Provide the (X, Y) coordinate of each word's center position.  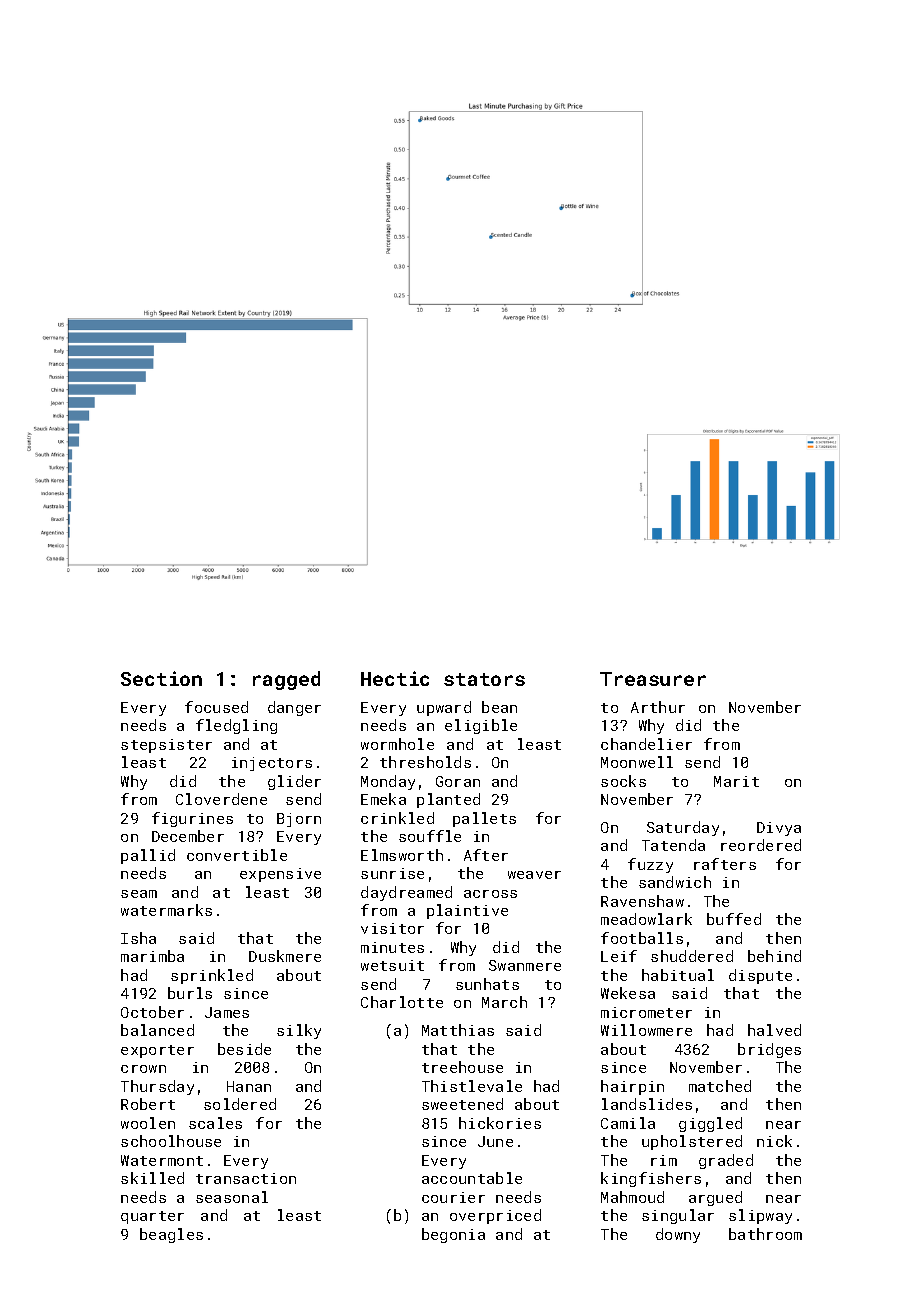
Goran (458, 781)
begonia (453, 1235)
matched (720, 1086)
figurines (192, 819)
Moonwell (637, 762)
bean (499, 707)
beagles (171, 1235)
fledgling (236, 726)
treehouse (462, 1067)
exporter (157, 1051)
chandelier (646, 744)
